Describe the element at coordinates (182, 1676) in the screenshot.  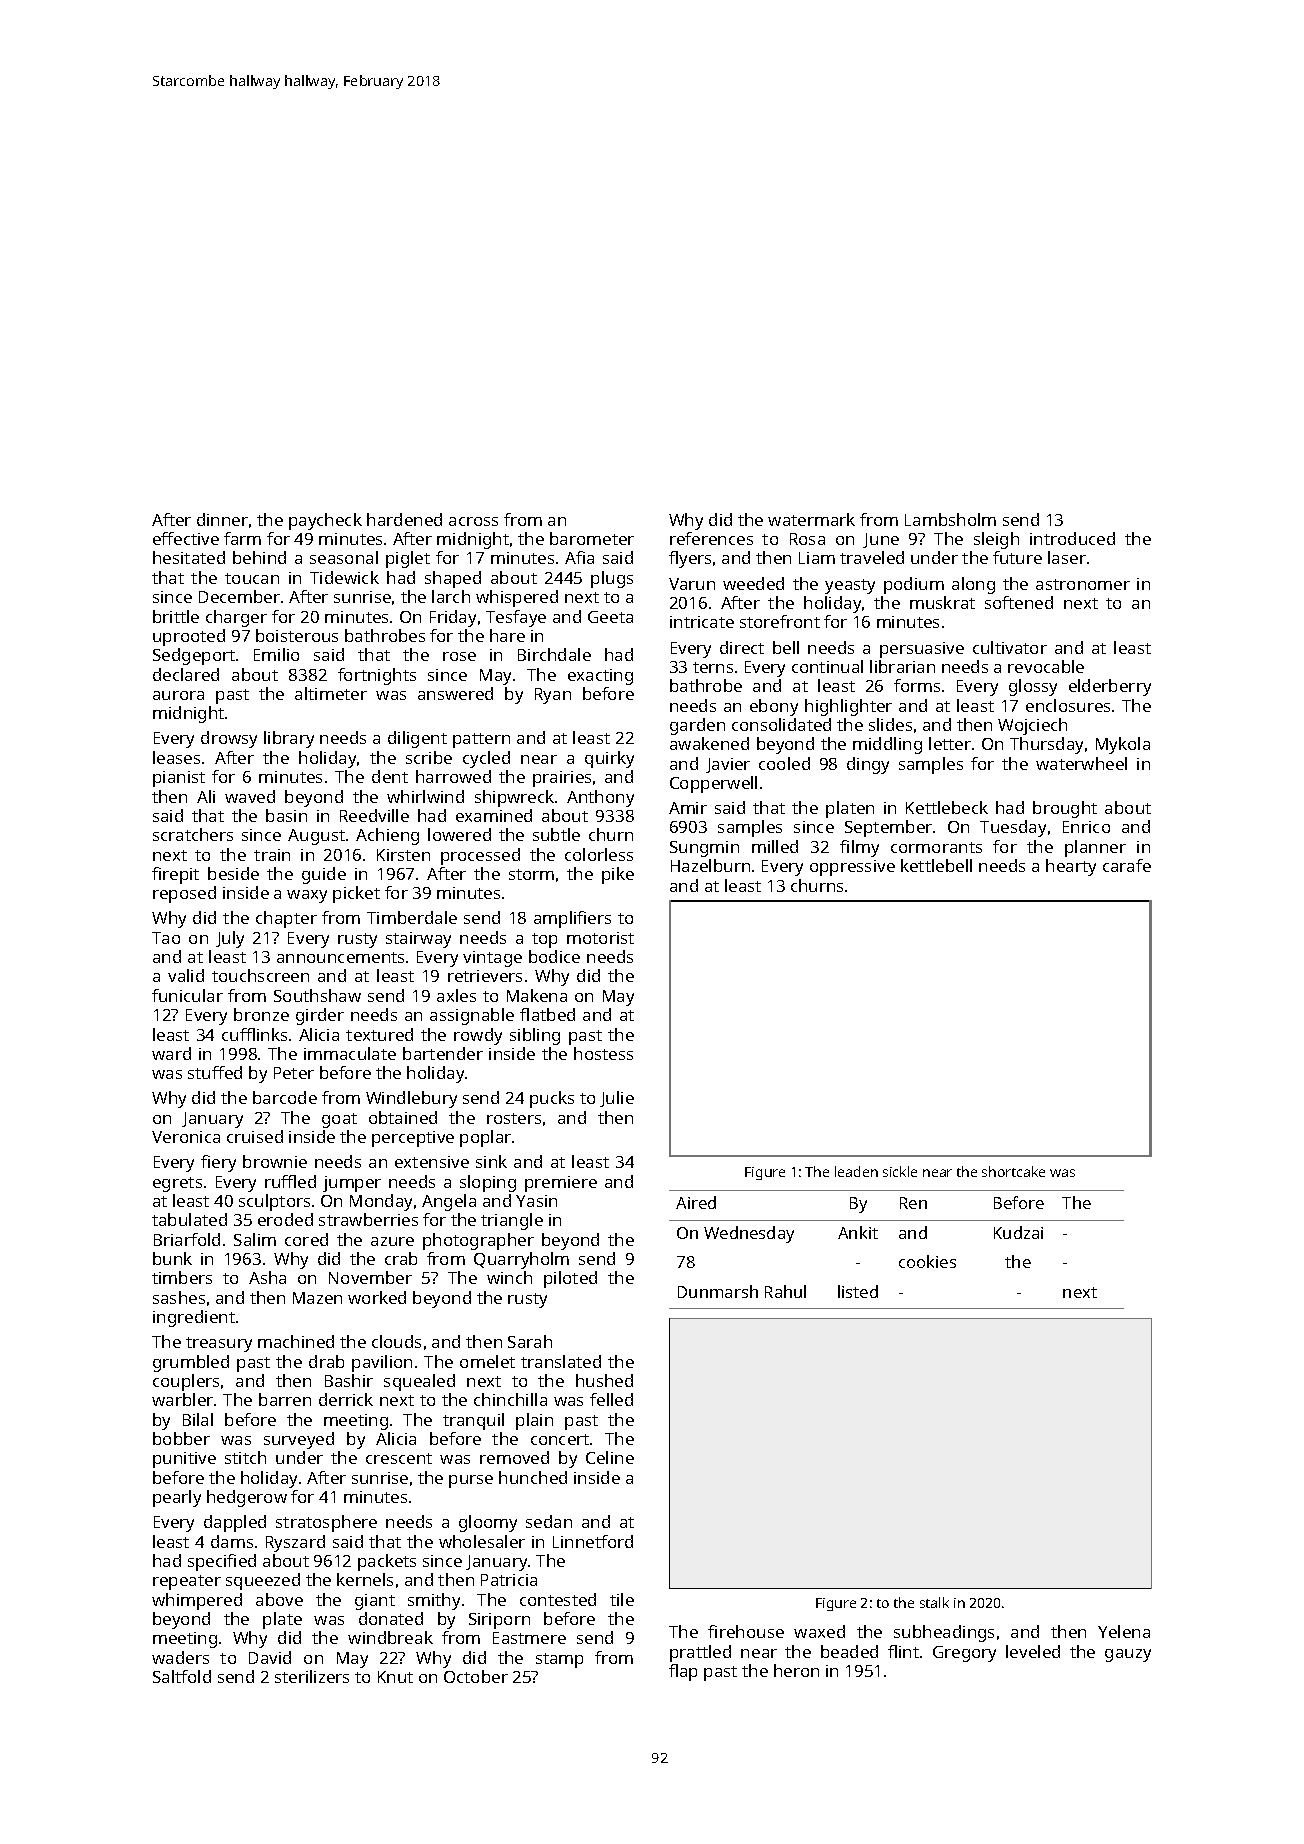
I see `Saltfold` at that location.
